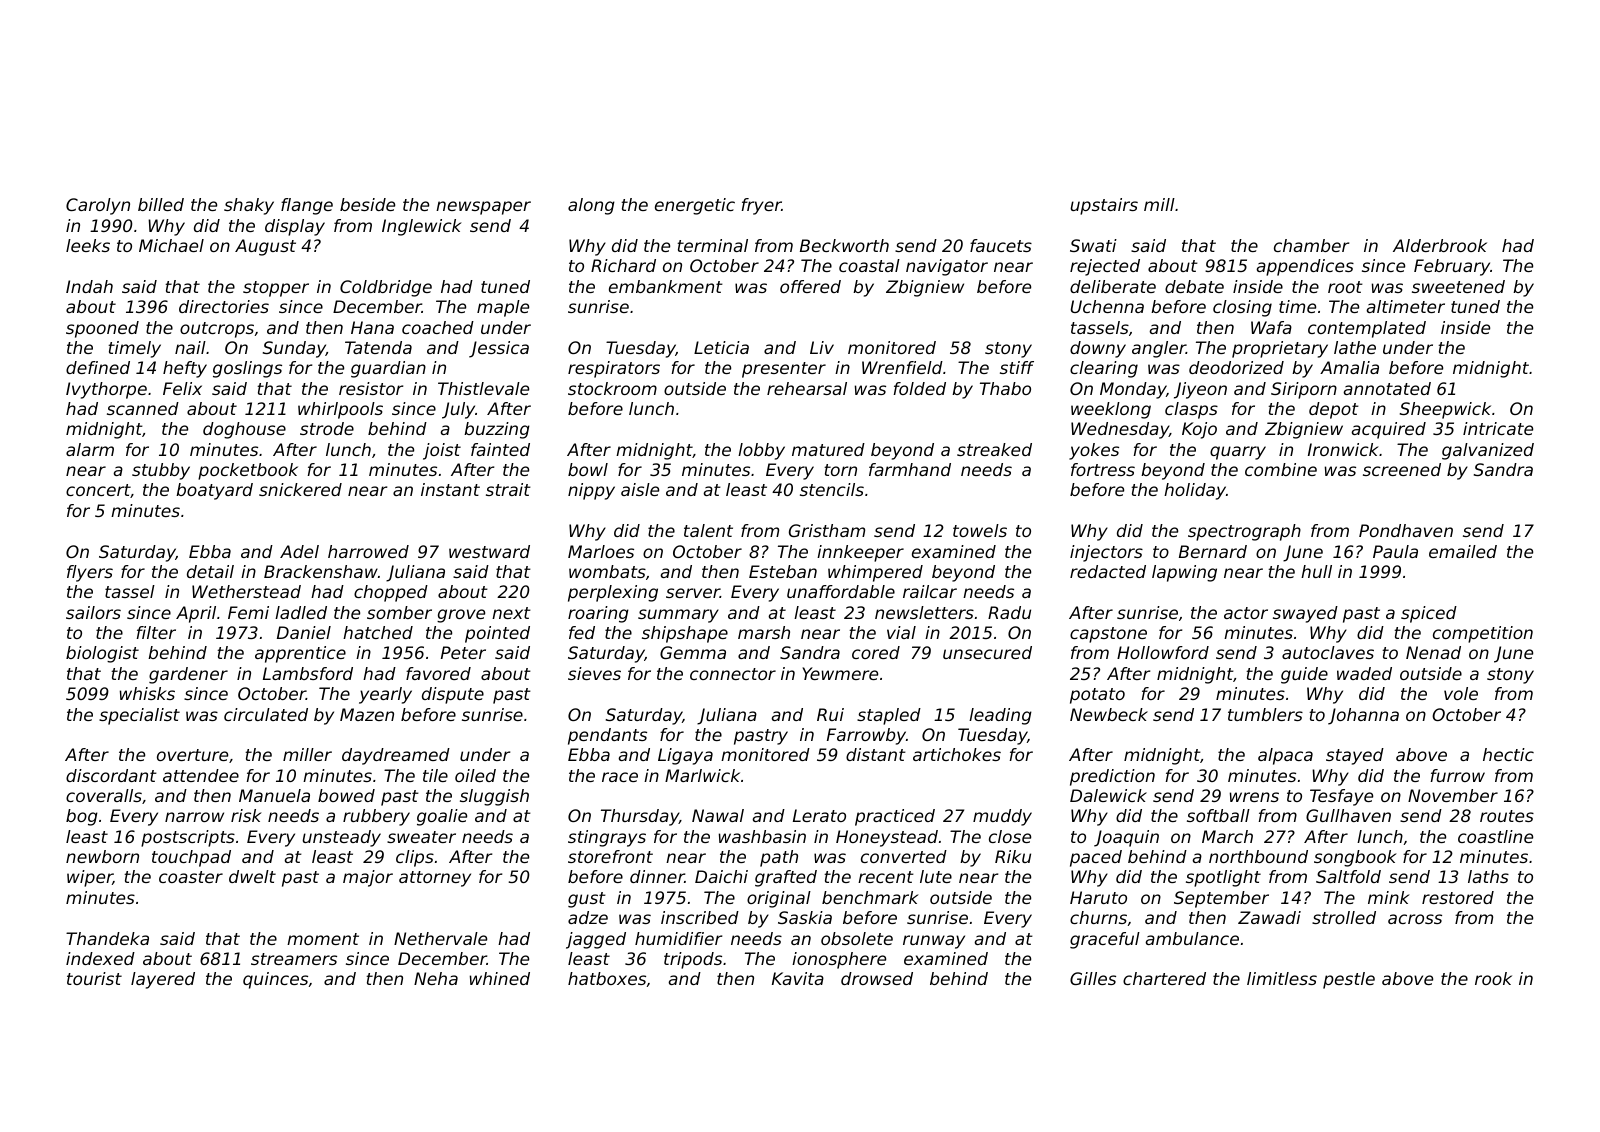 This image has width=1600, height=1132. What do you see at coordinates (194, 817) in the image?
I see `narrow` at bounding box center [194, 817].
